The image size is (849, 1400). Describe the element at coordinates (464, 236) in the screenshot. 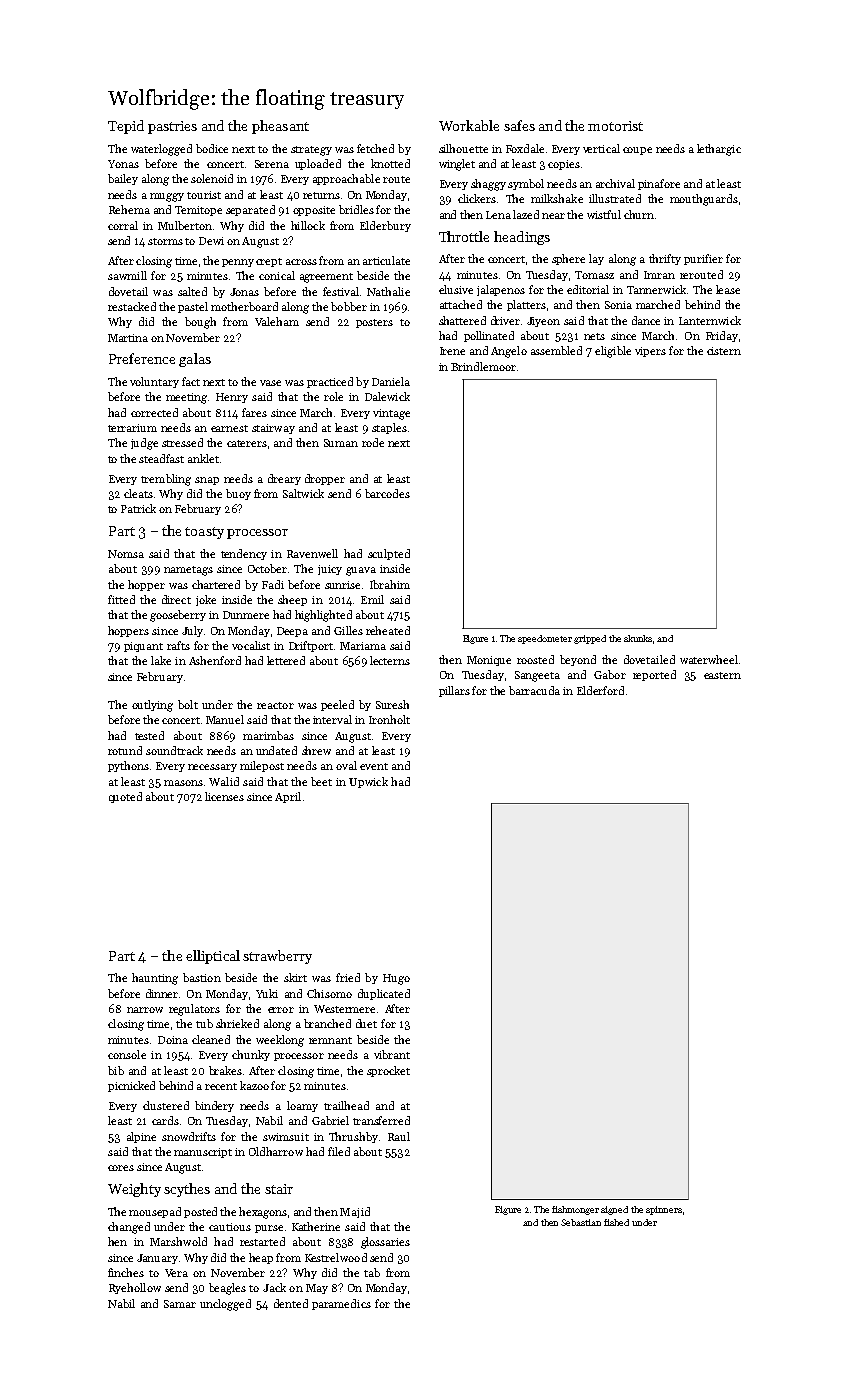

I see `Throttle` at that location.
